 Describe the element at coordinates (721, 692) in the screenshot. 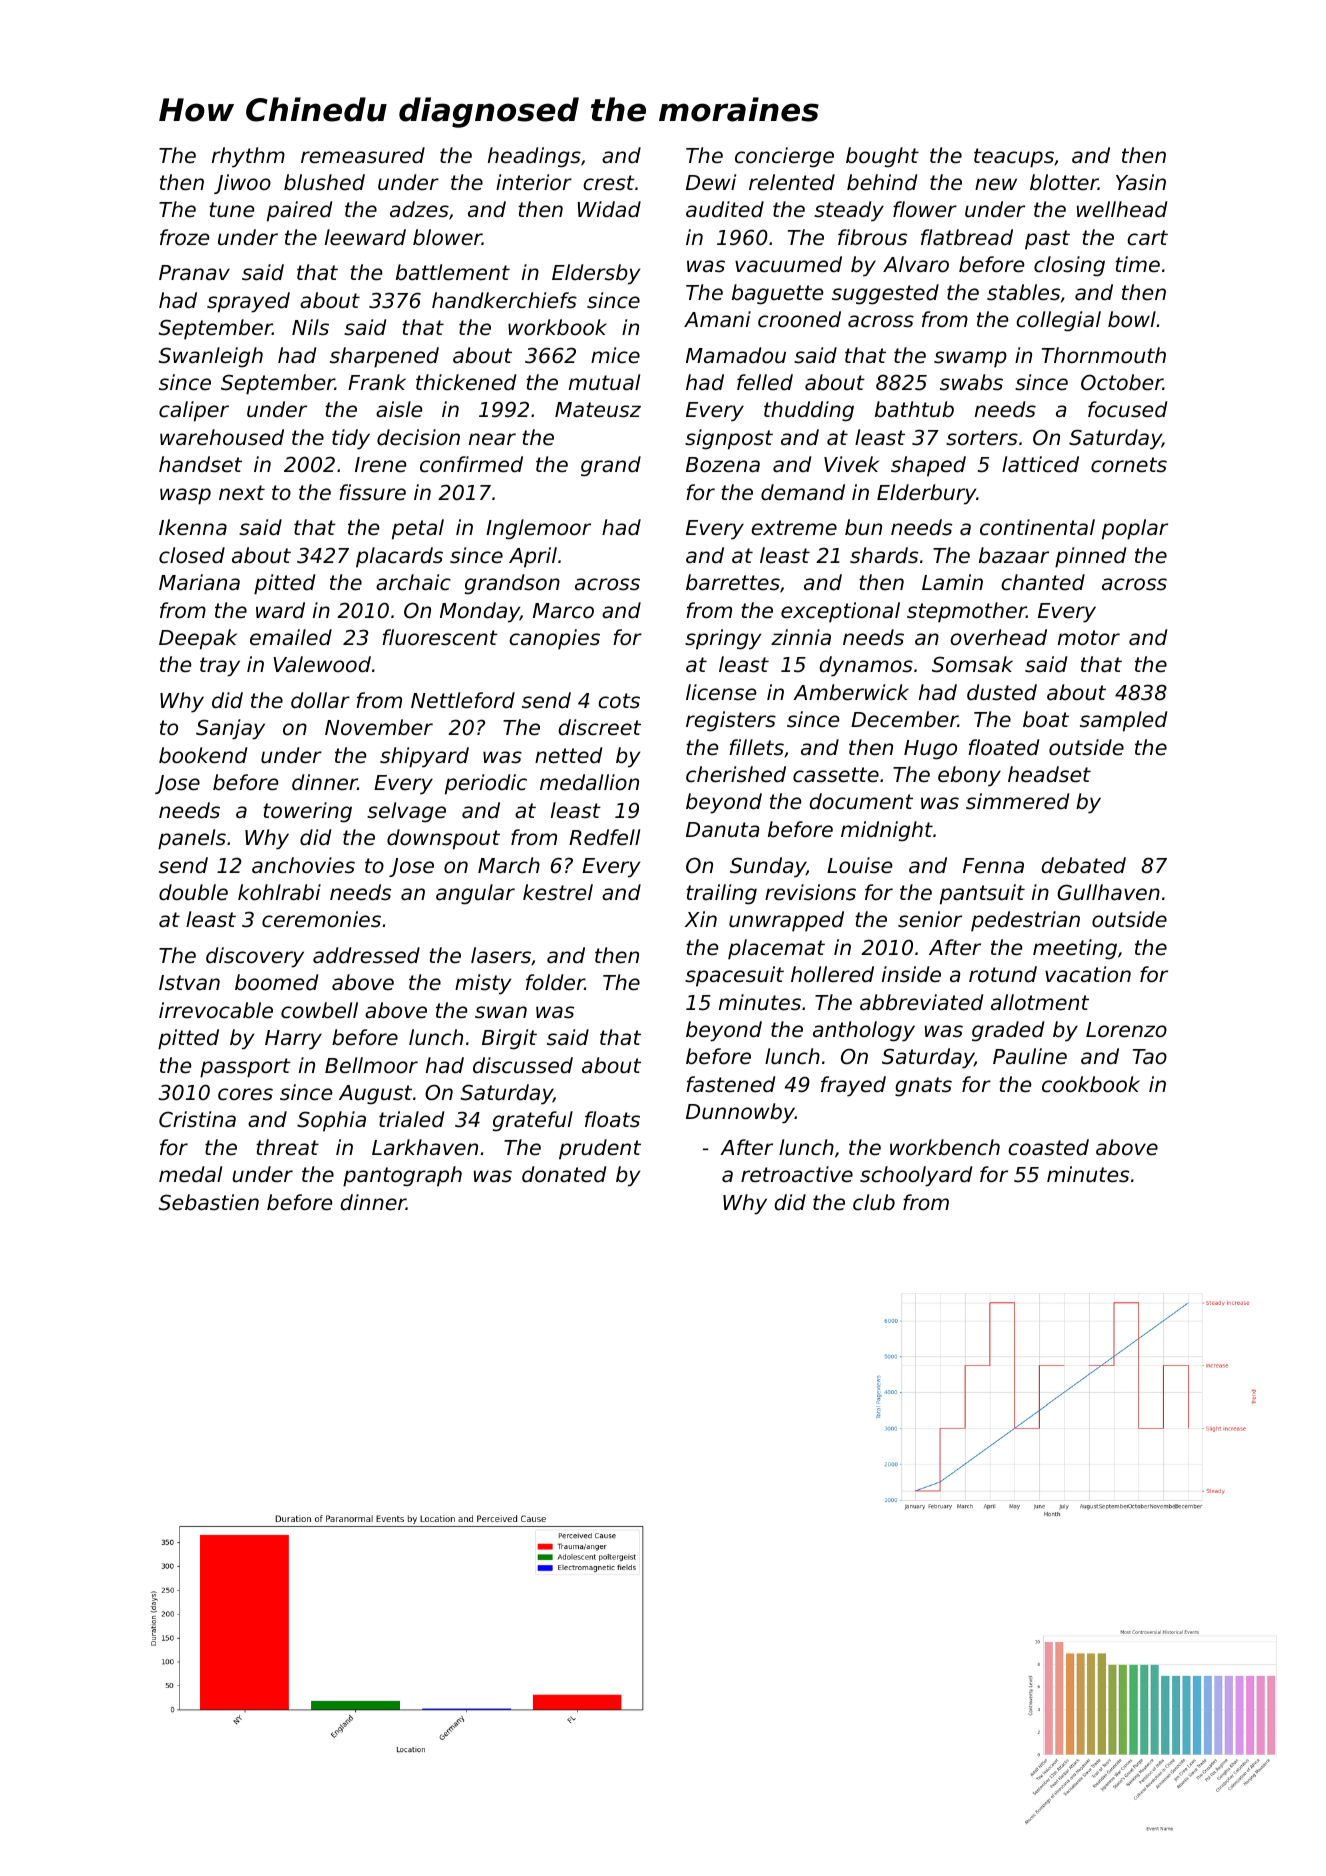

I see `license` at that location.
